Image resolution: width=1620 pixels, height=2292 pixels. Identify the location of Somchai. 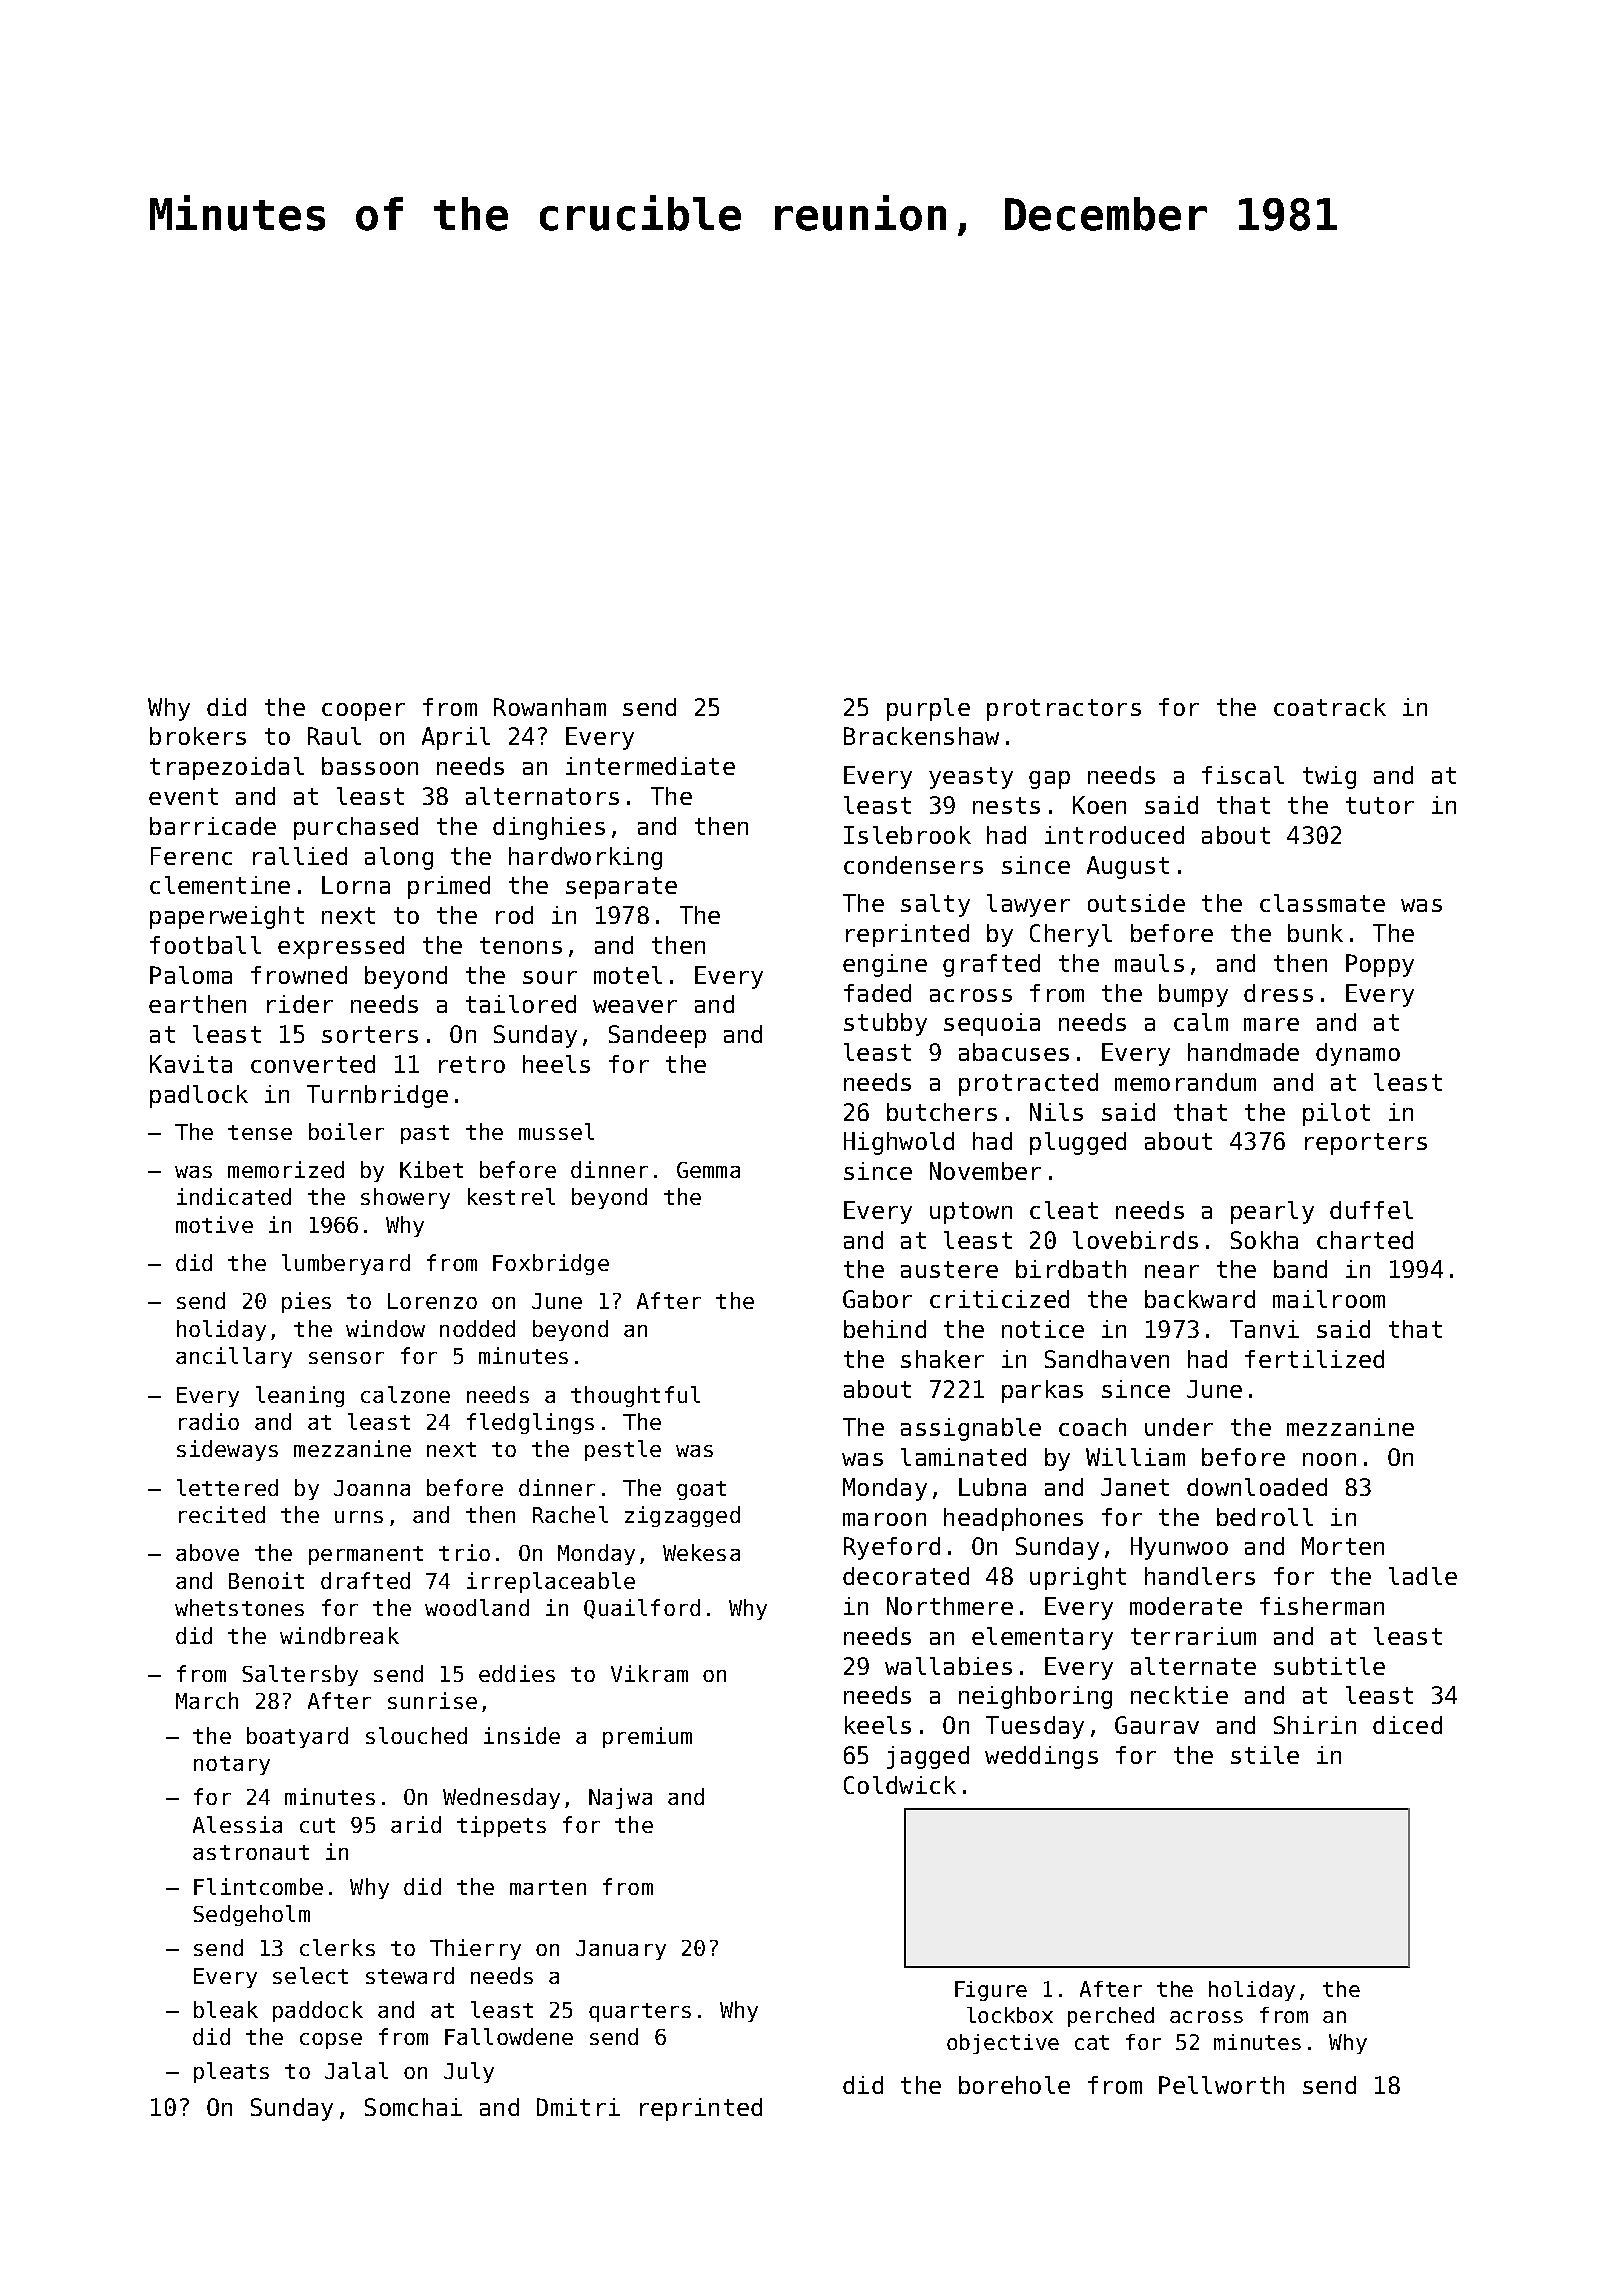
(413, 2107).
